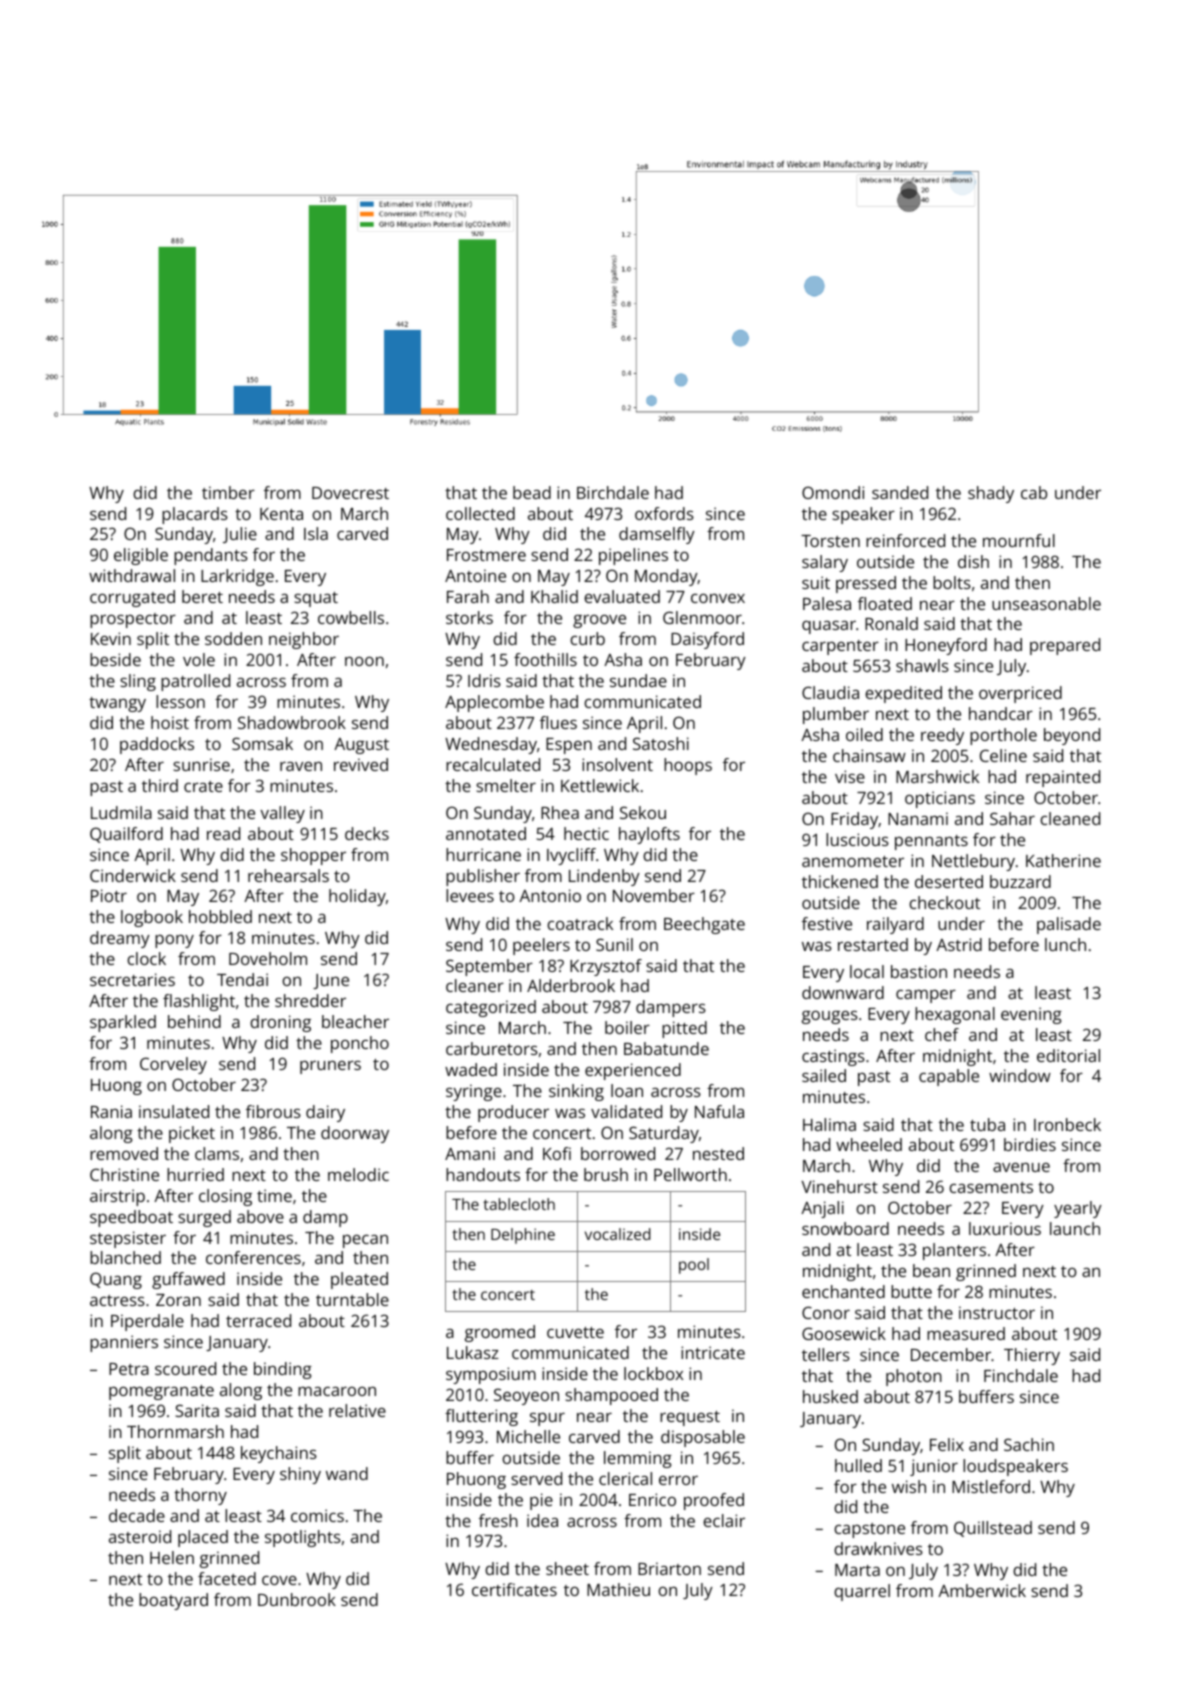 The width and height of the image is (1191, 1685). I want to click on smelter, so click(506, 785).
